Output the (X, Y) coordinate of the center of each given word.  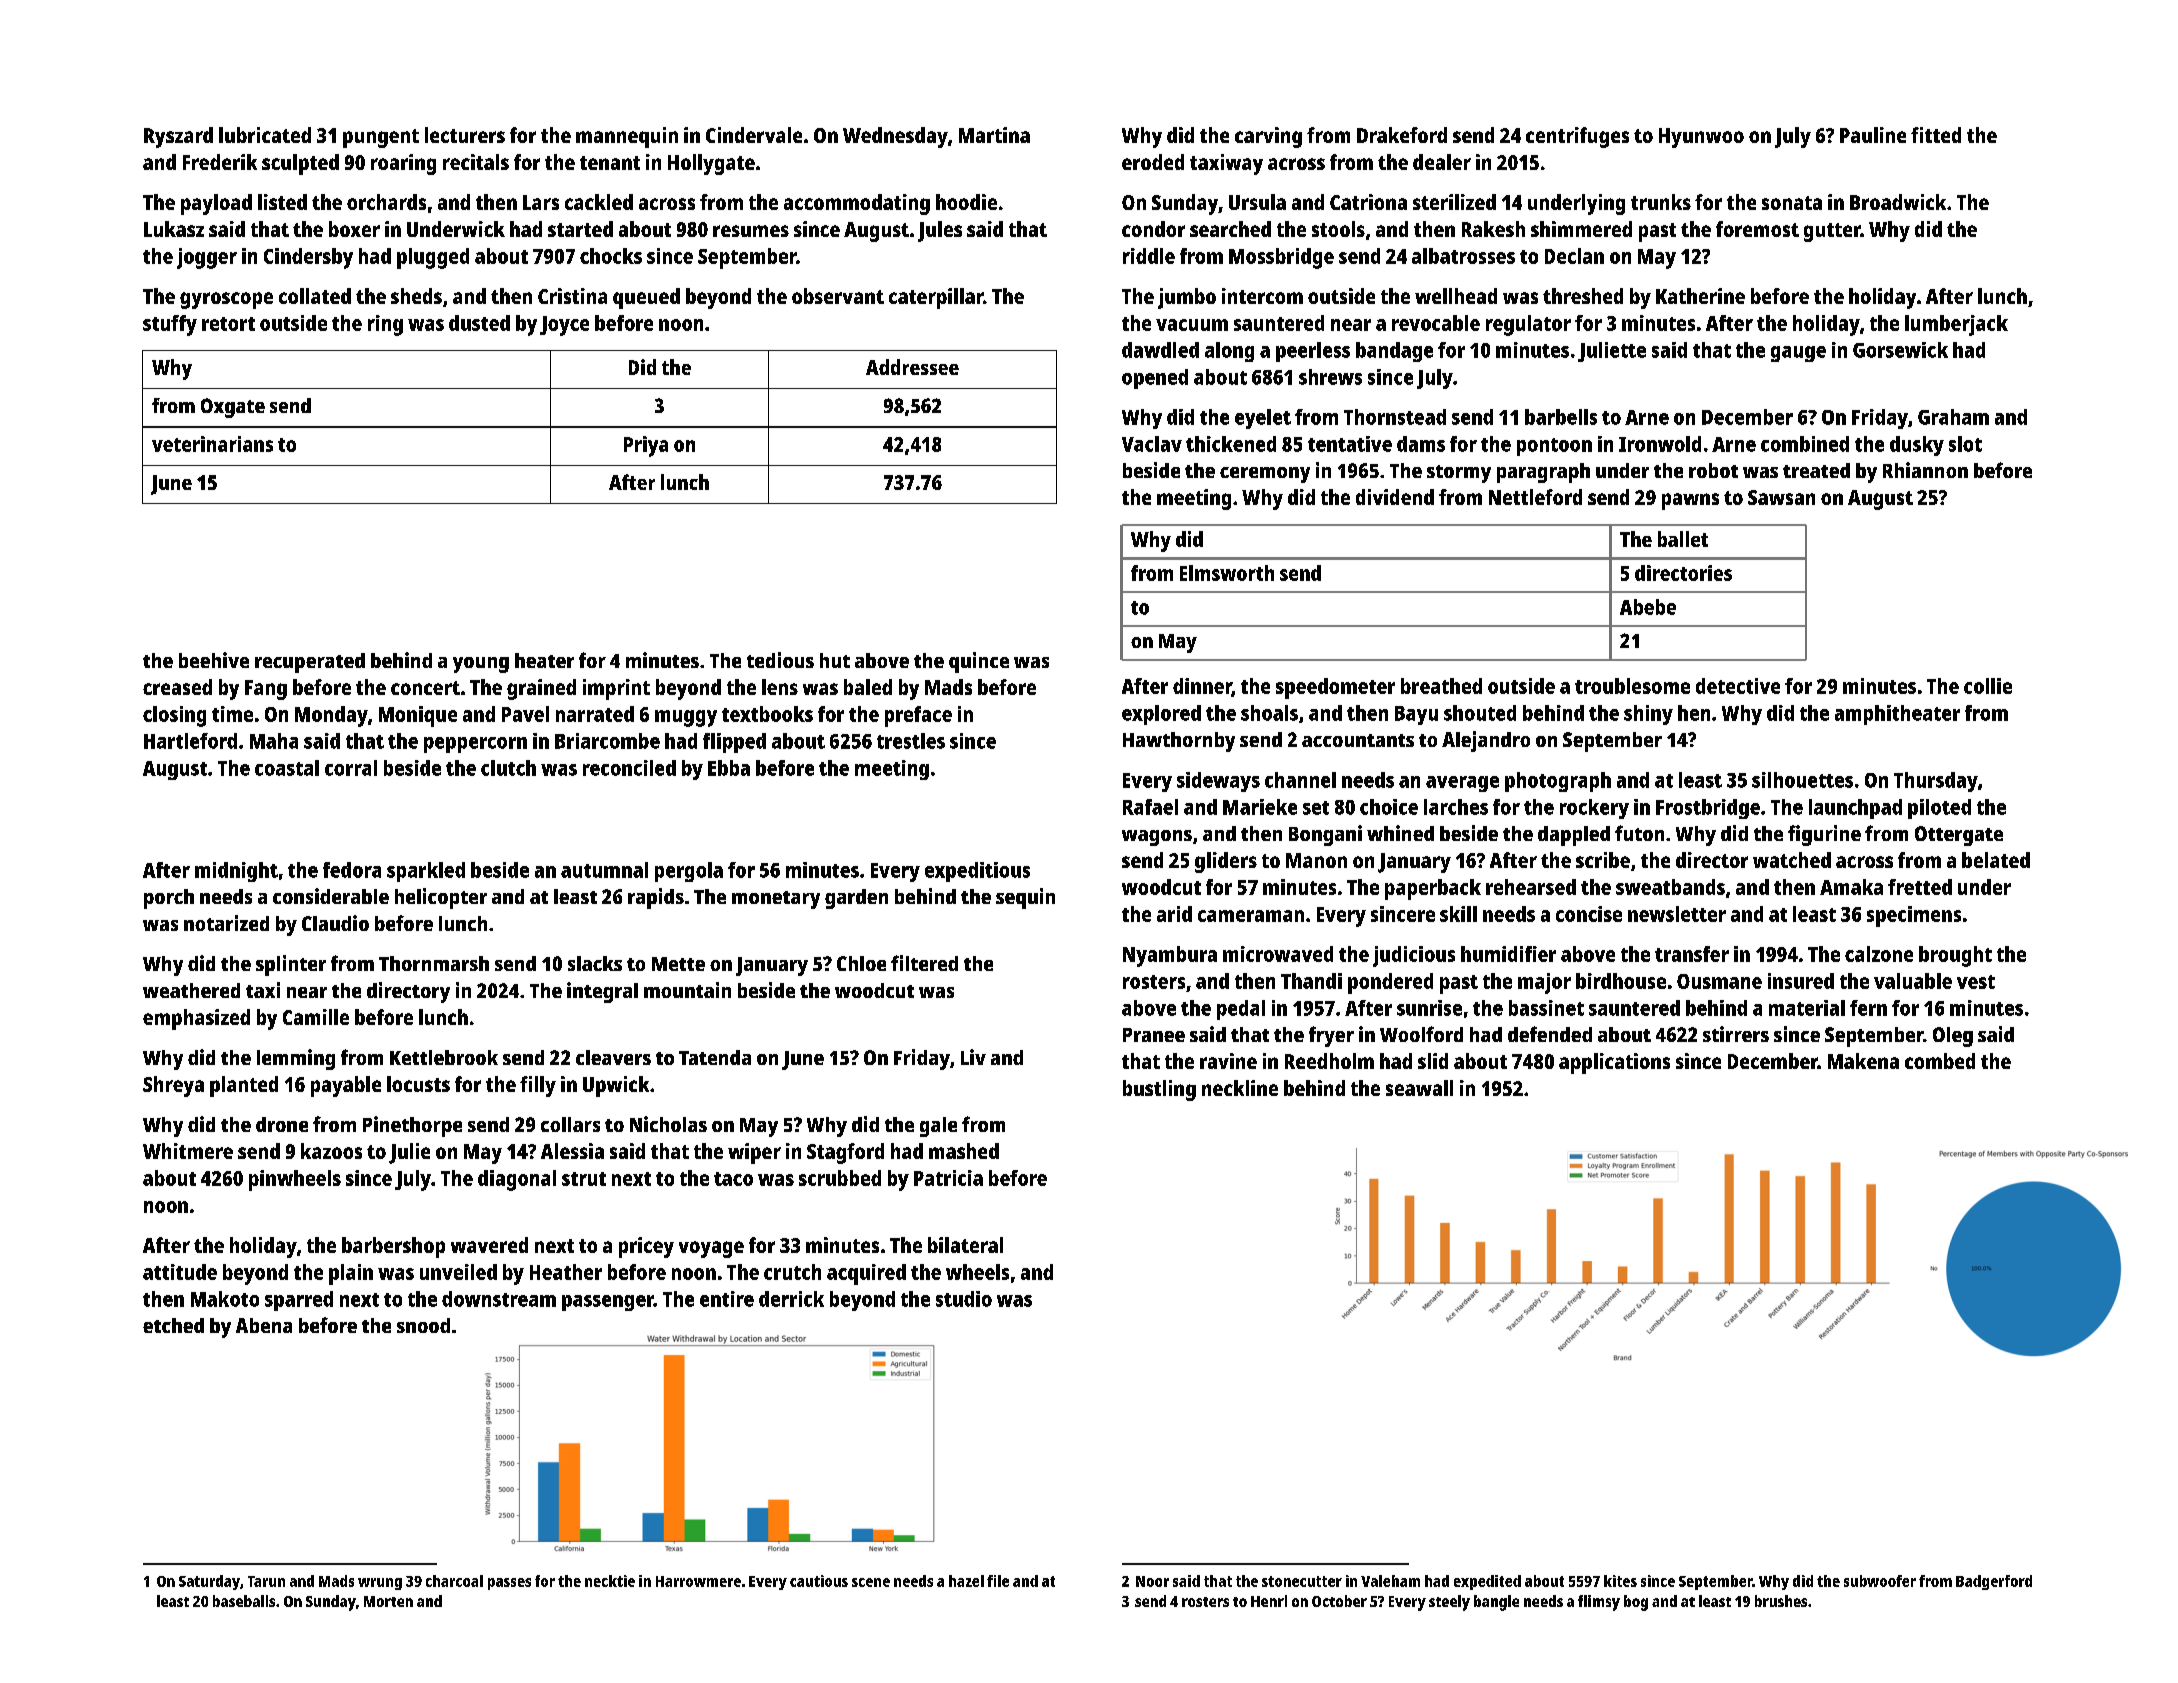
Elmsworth (1227, 573)
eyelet (1263, 419)
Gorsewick (1900, 350)
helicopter (441, 898)
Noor (1152, 1581)
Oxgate (233, 408)
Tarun (266, 1581)
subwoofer (1880, 1581)
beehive (214, 660)
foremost (1757, 229)
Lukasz (174, 229)
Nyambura (1170, 956)
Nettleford (1535, 497)
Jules (940, 231)
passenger (608, 1303)
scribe (1603, 860)
